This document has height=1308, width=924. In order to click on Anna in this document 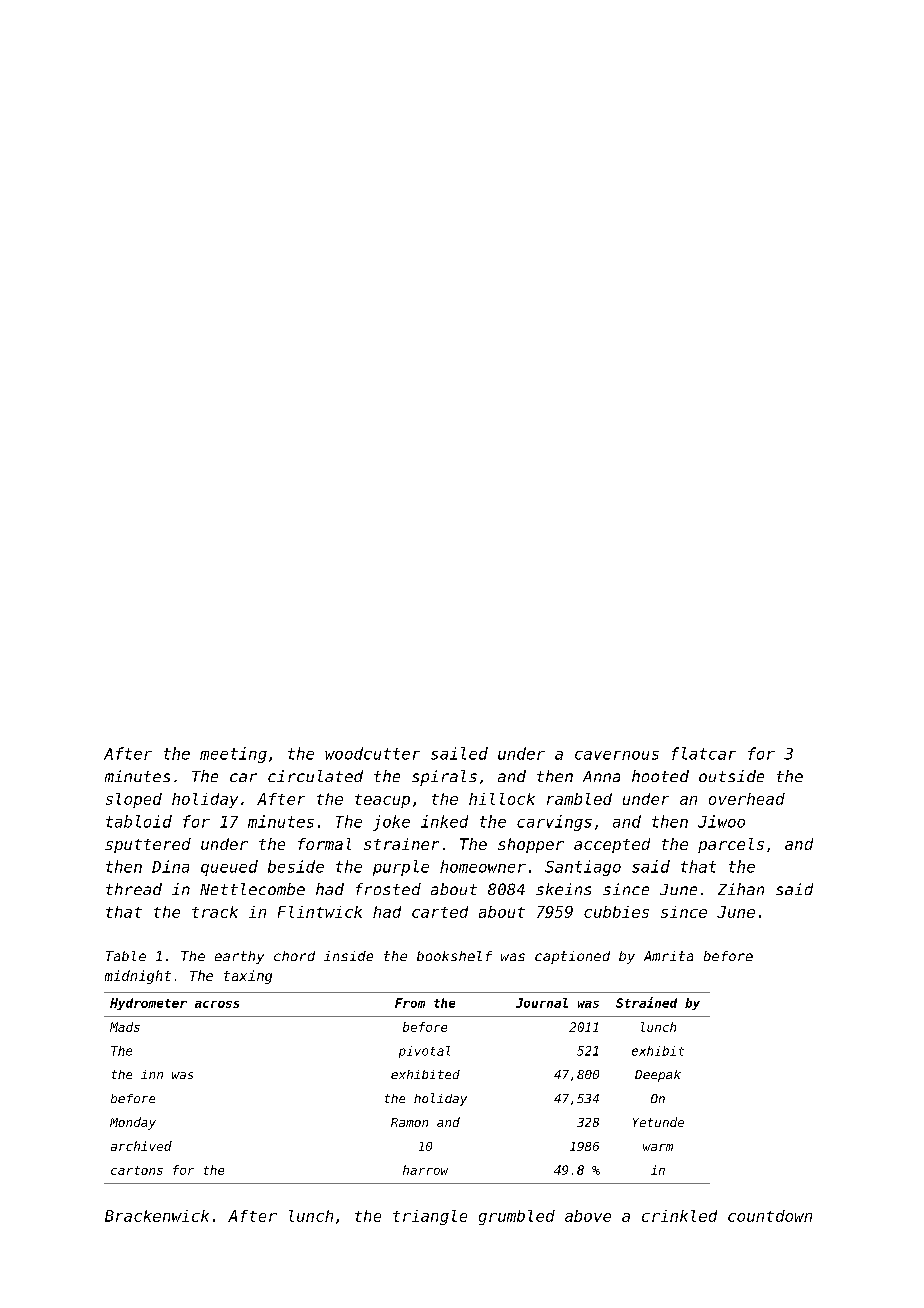, I will do `click(601, 776)`.
